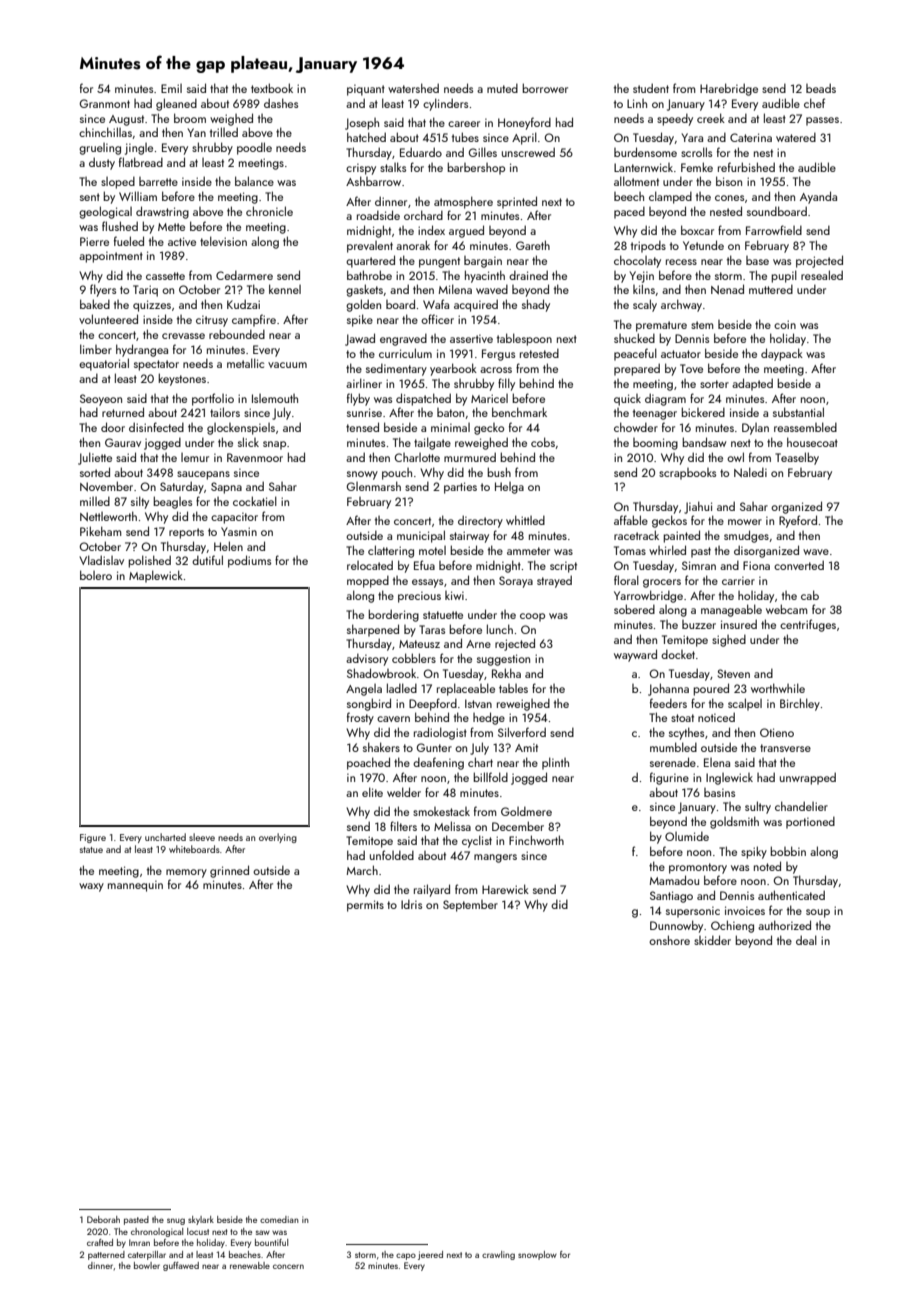 This image has width=924, height=1308. Describe the element at coordinates (669, 940) in the image. I see `onshore` at that location.
